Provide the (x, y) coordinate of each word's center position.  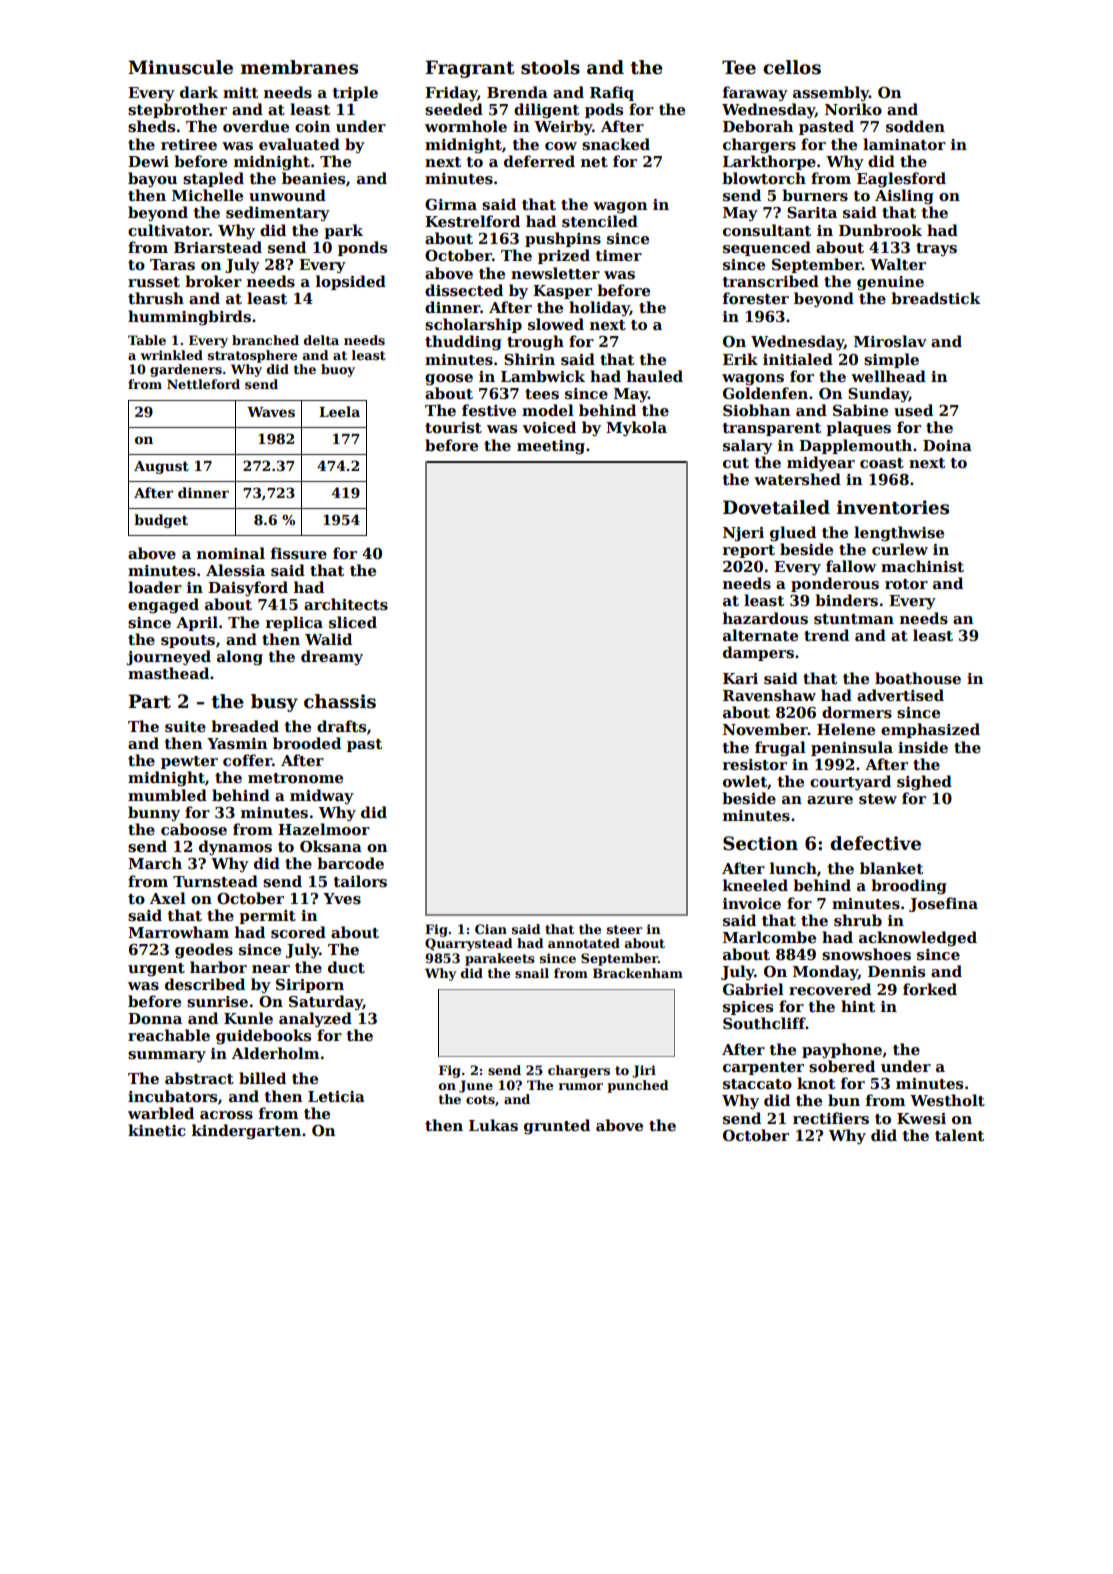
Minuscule (180, 67)
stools (550, 67)
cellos (792, 67)
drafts (341, 726)
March (155, 863)
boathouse (918, 678)
